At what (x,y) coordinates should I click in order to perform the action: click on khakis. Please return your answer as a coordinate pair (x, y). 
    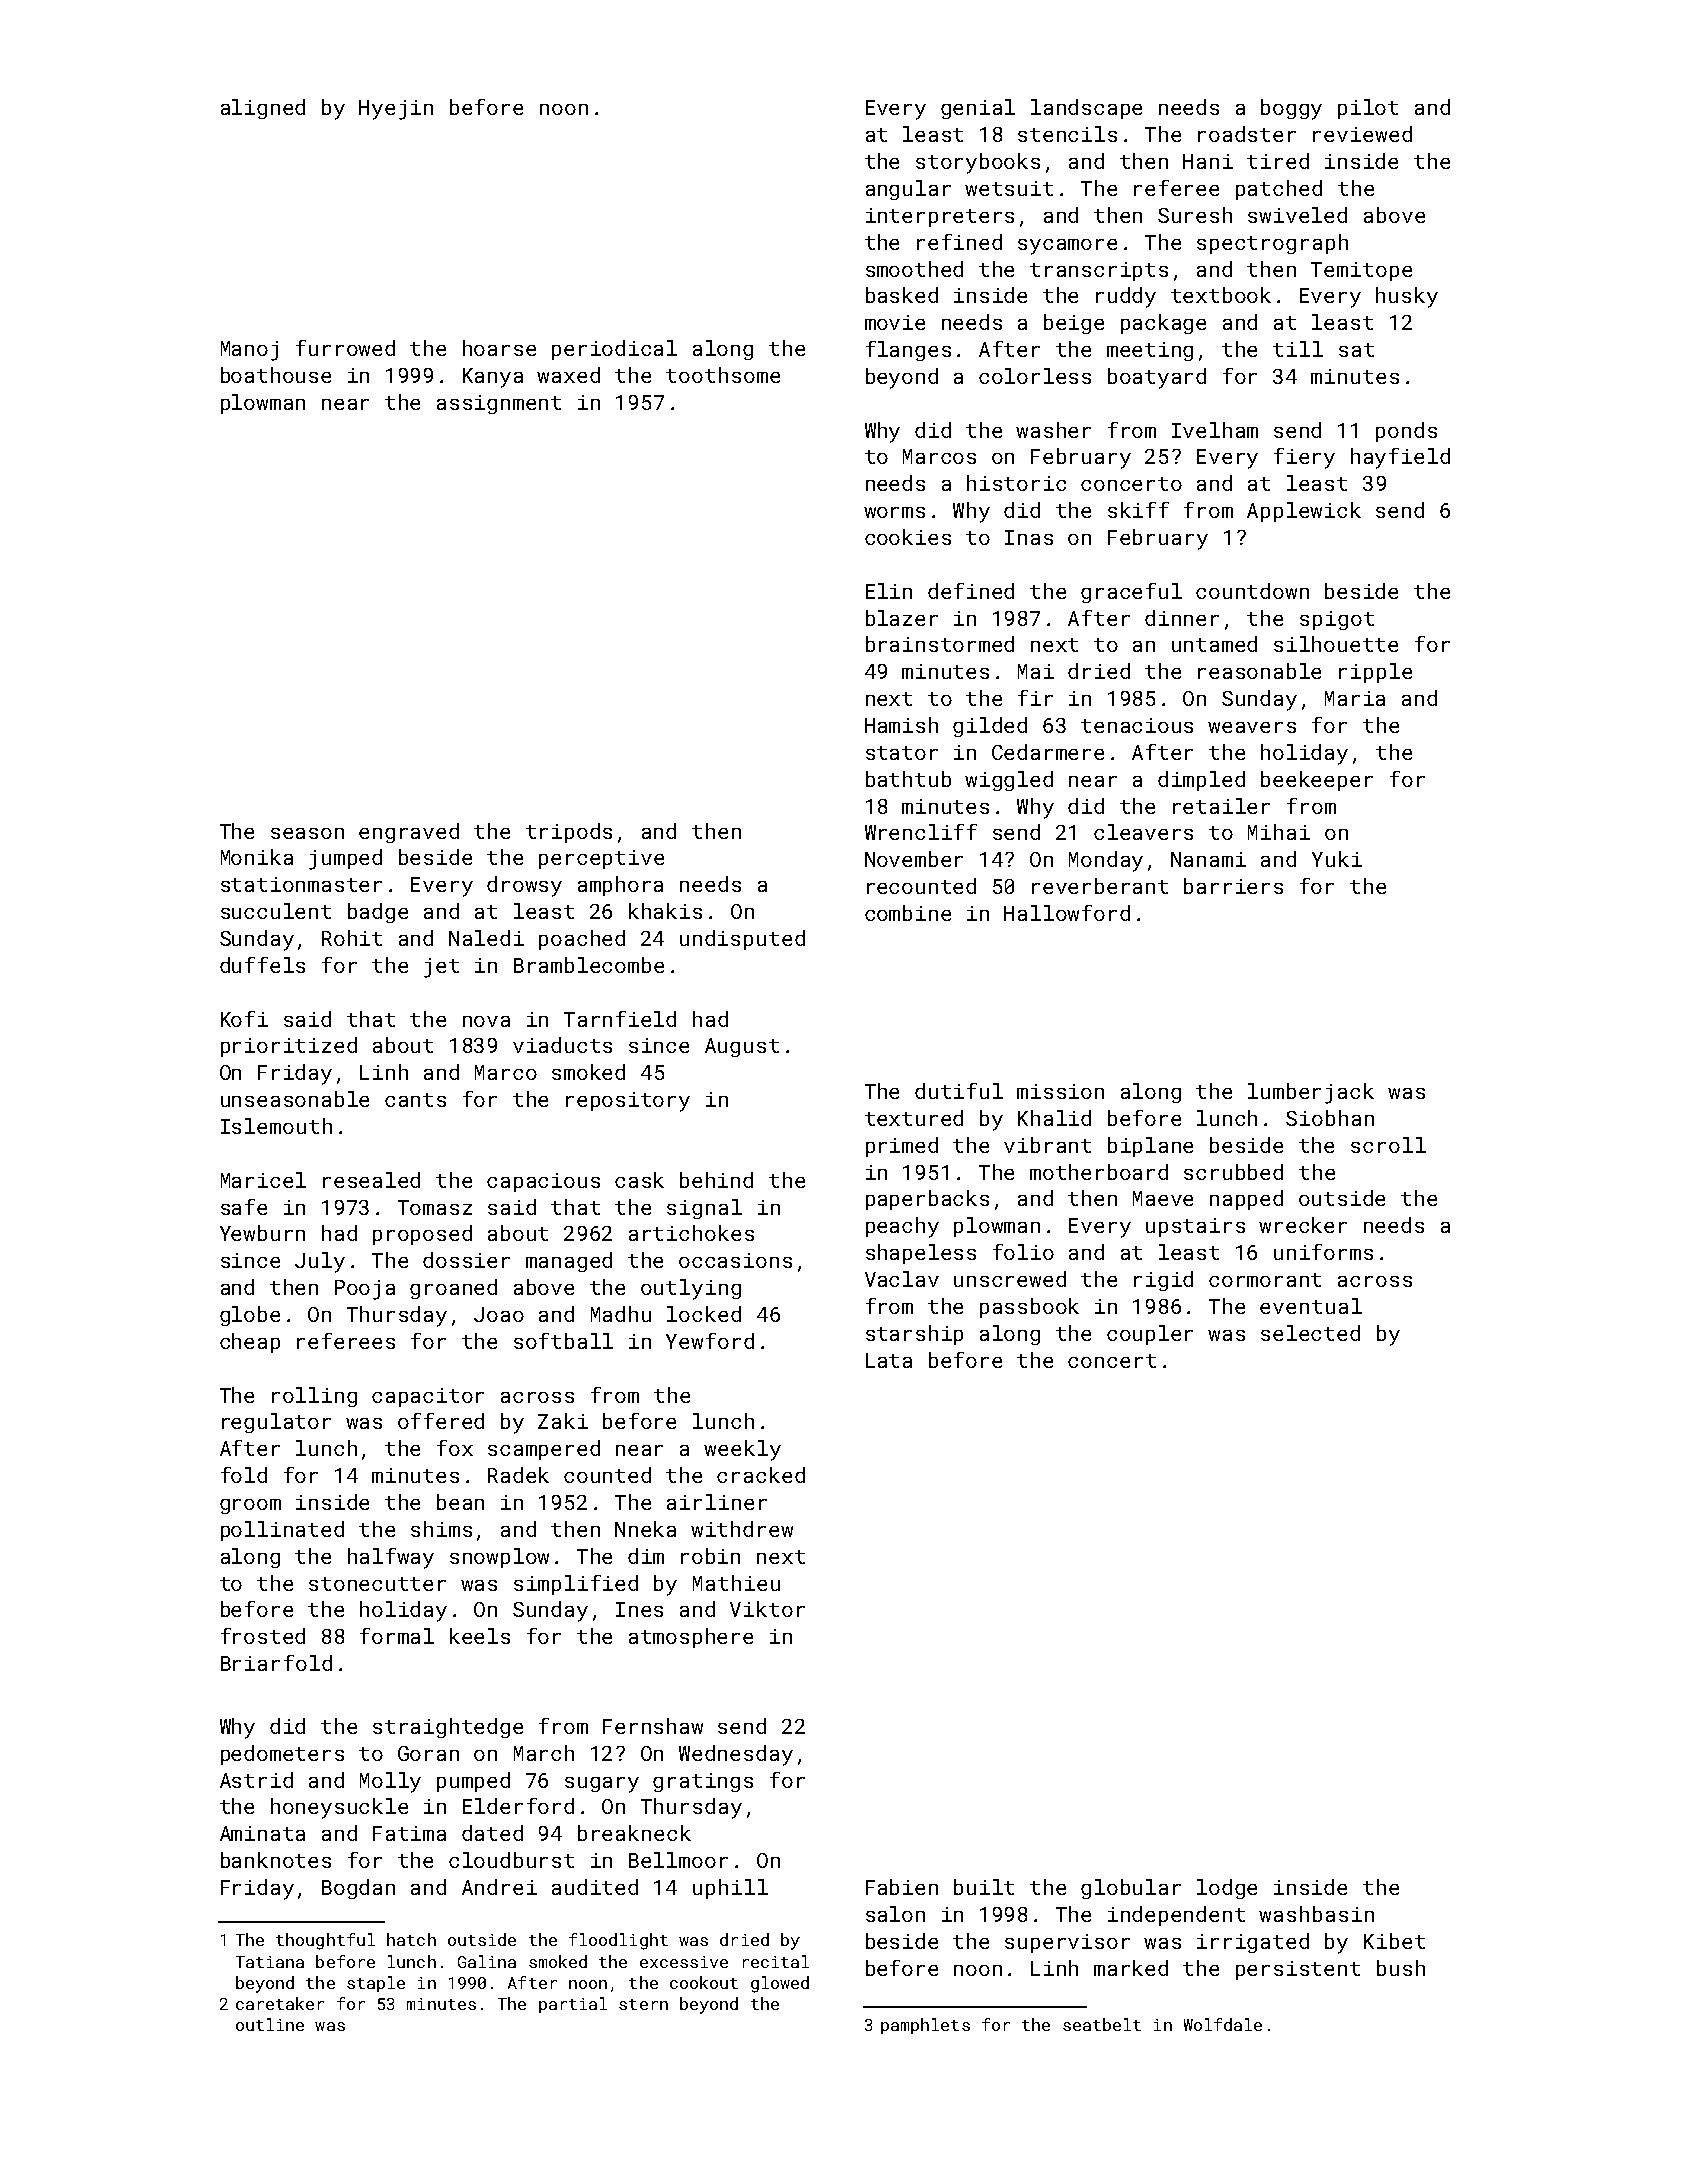
    Looking at the image, I should click on (665, 911).
